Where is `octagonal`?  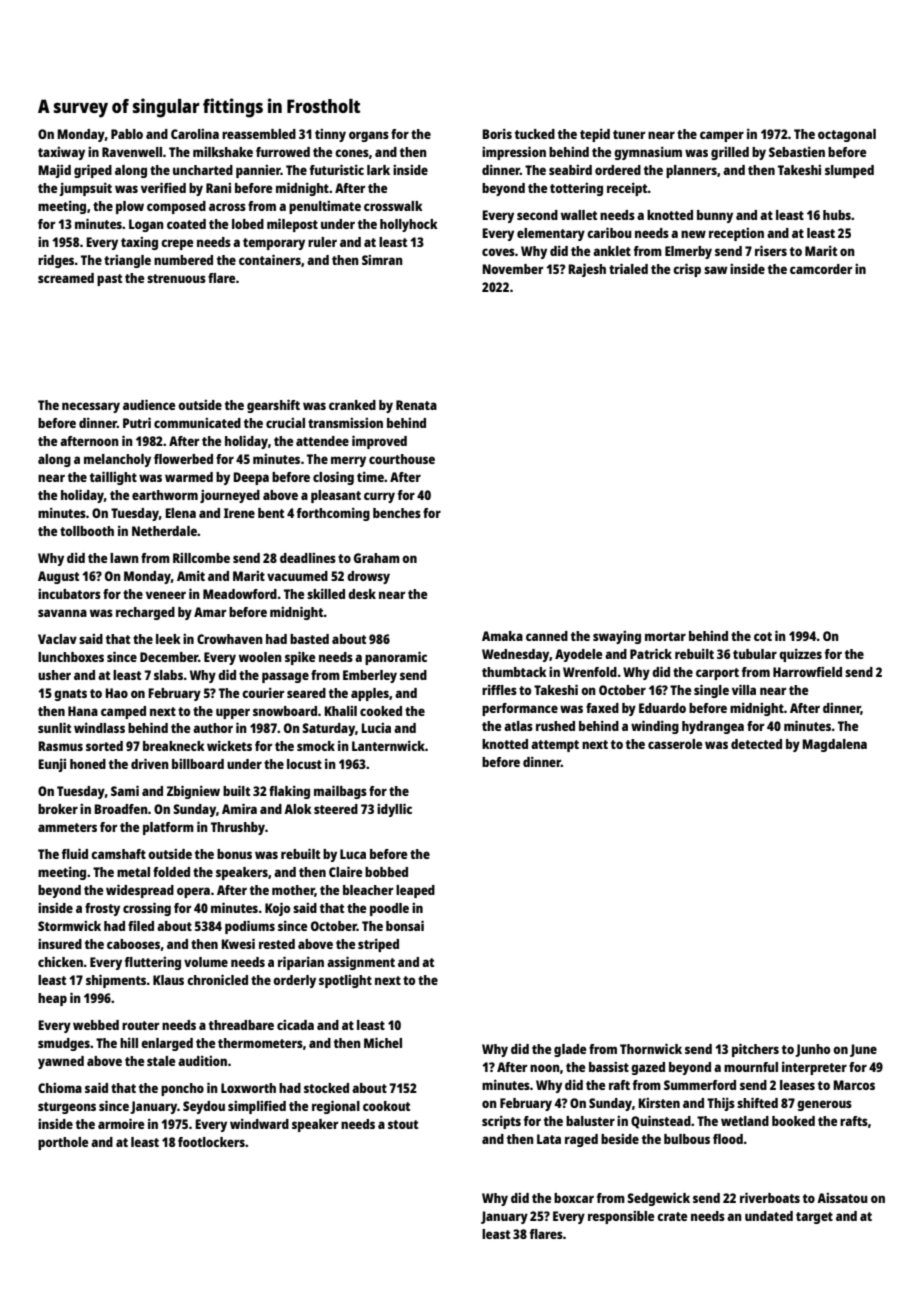
octagonal is located at coordinates (847, 135).
